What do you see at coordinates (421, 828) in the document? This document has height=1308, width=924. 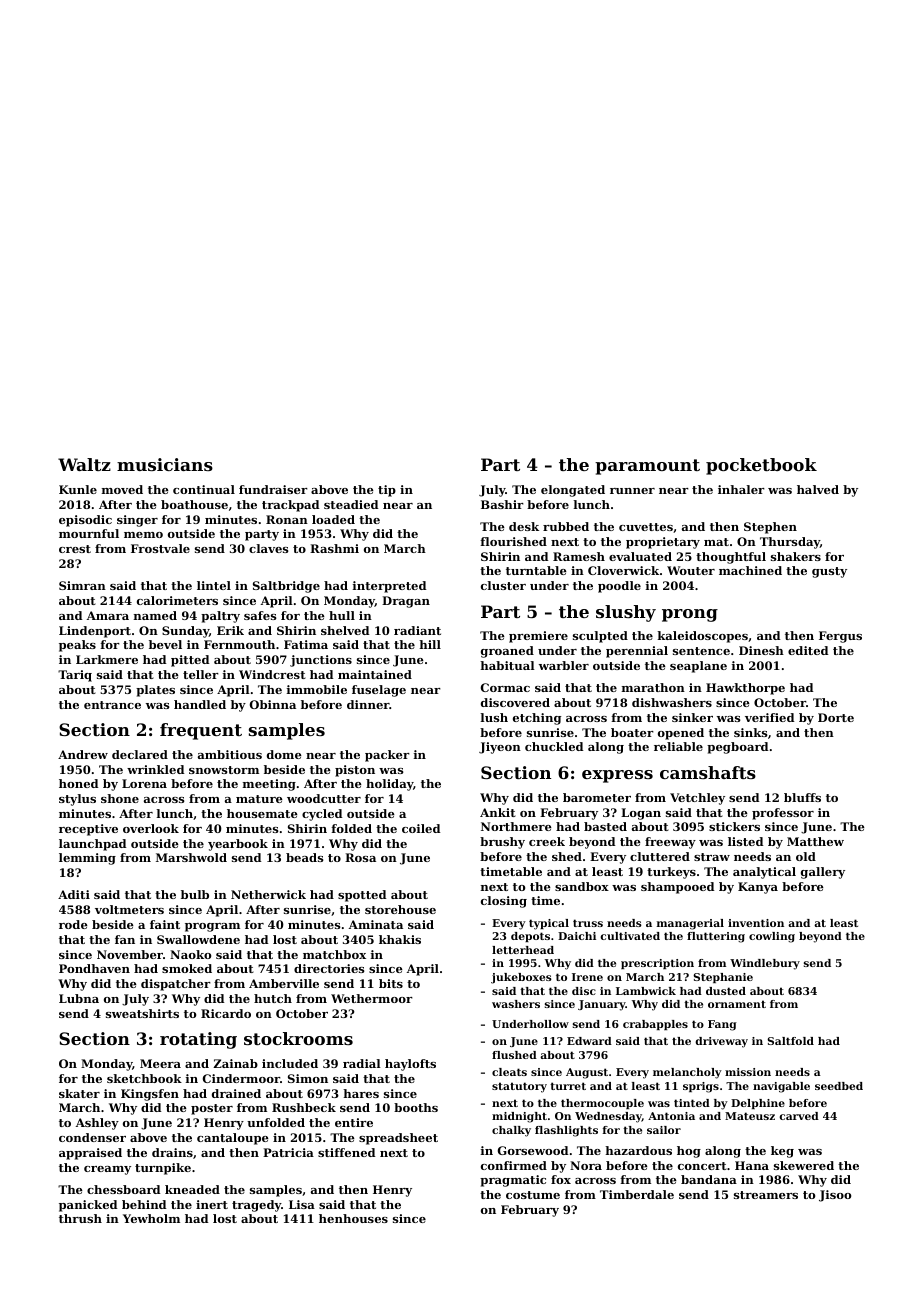 I see `coiled` at bounding box center [421, 828].
